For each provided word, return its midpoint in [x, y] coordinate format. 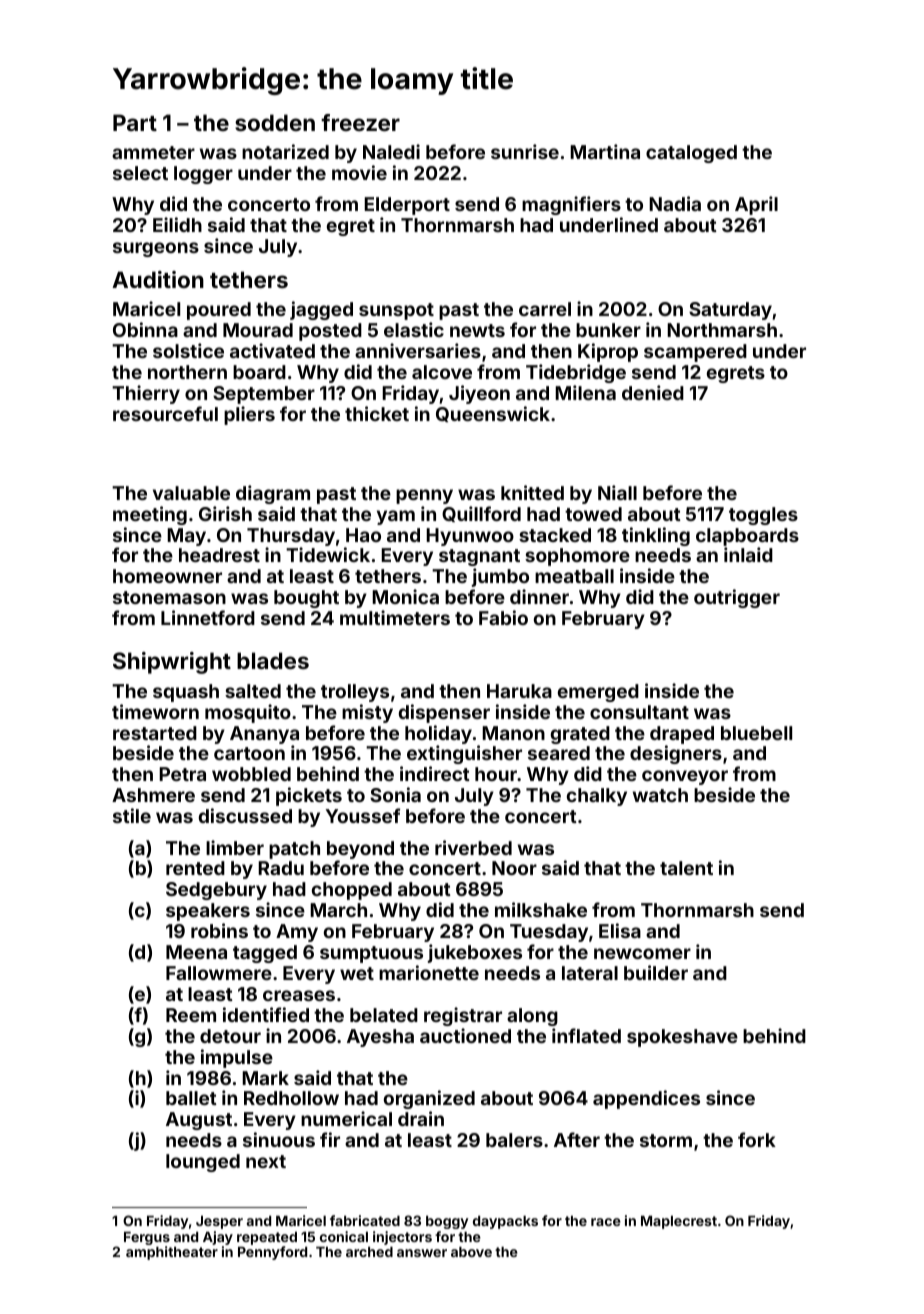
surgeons [156, 249]
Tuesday [549, 933]
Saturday [730, 311]
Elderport [407, 206]
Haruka [519, 691]
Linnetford [208, 617]
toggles [763, 516]
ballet [191, 1098]
